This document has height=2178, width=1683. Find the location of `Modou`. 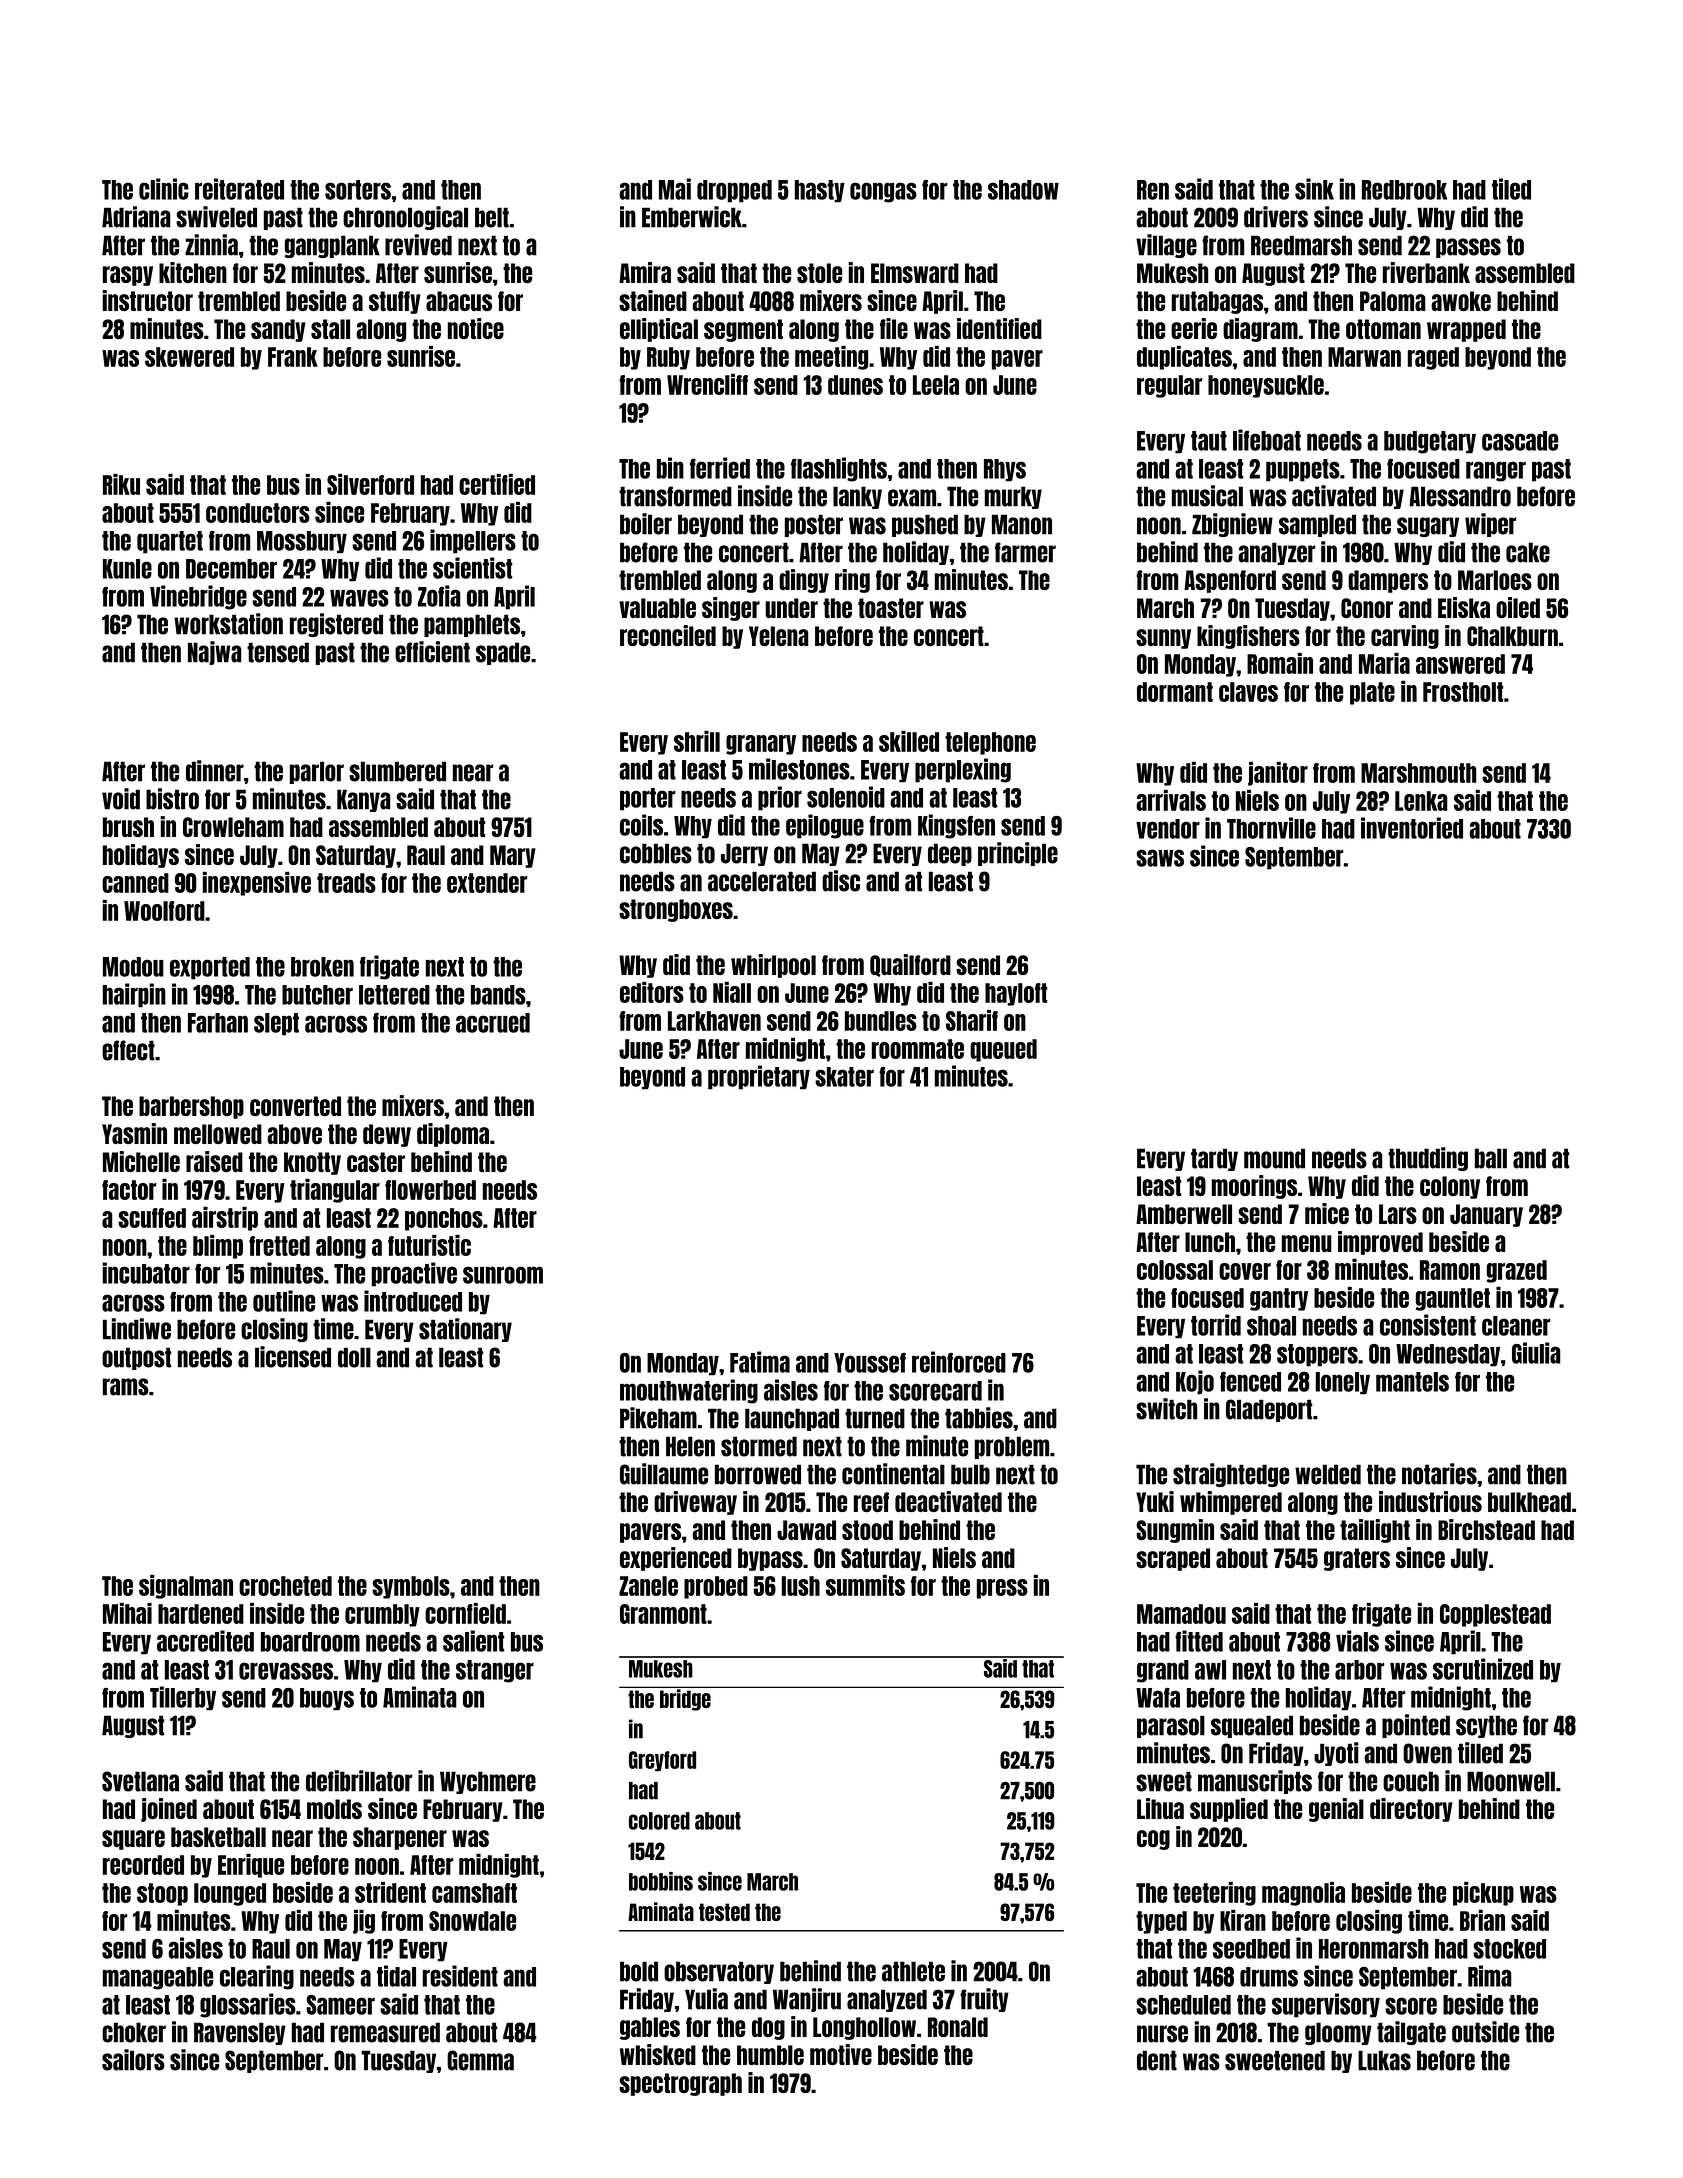

Modou is located at coordinates (133, 967).
